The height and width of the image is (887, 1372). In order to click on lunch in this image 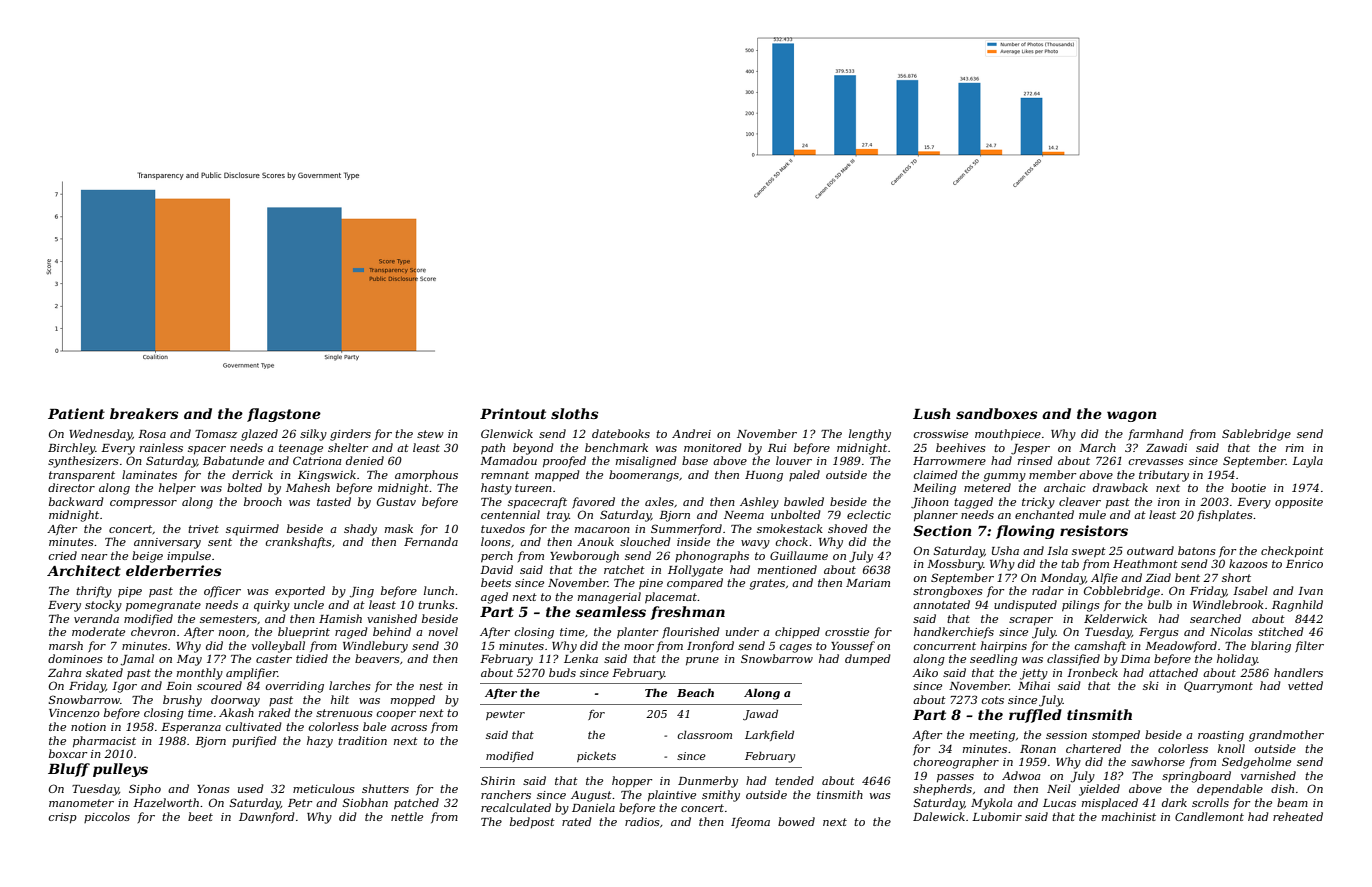, I will do `click(439, 590)`.
